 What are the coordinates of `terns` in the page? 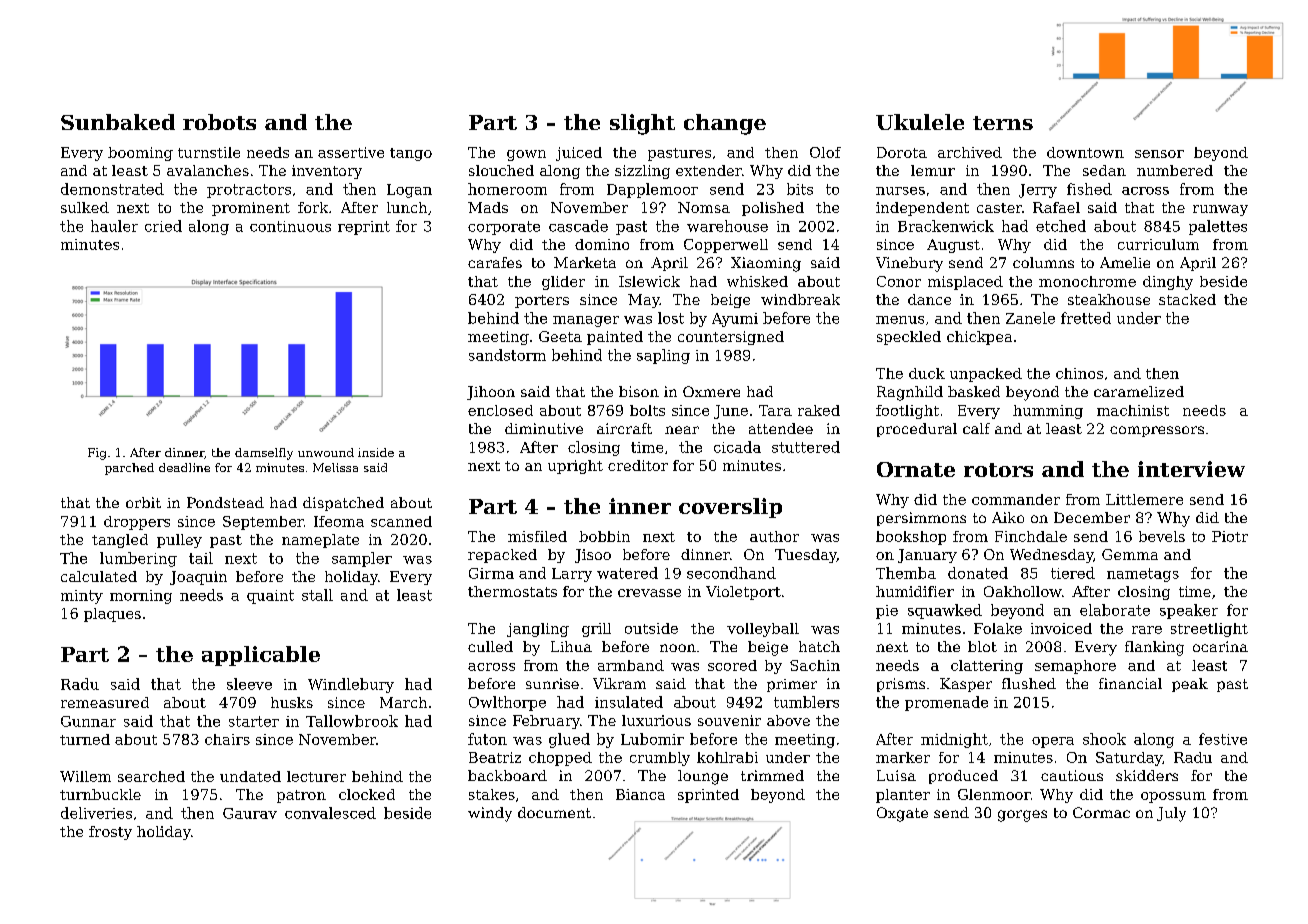 It's located at (1003, 123).
